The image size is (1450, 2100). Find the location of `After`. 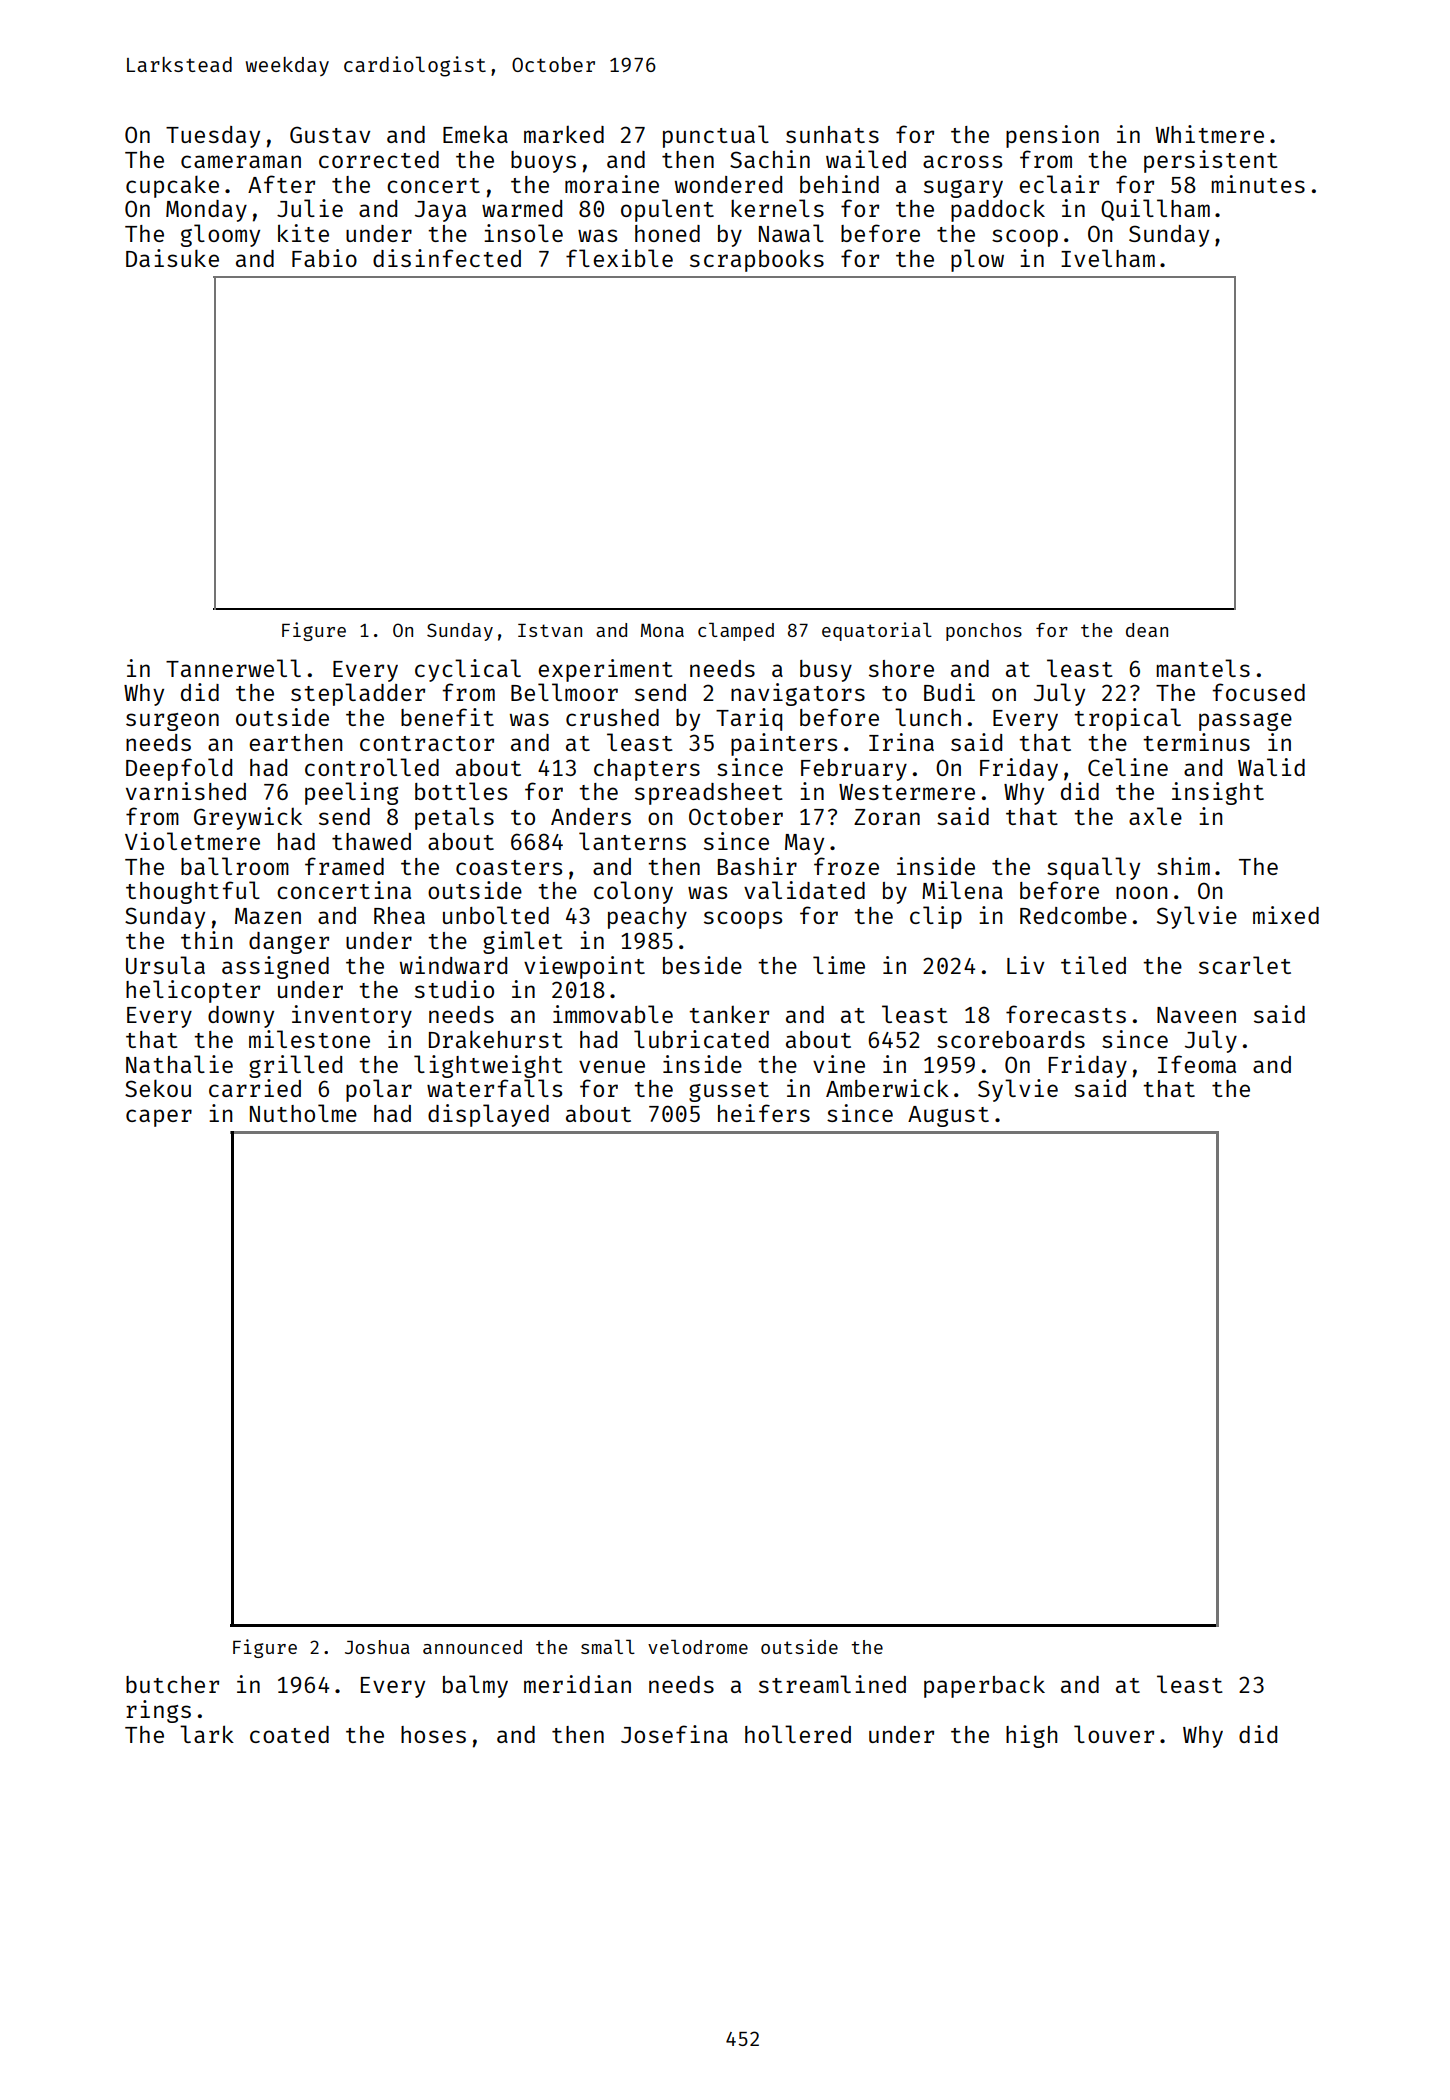

After is located at coordinates (281, 184).
